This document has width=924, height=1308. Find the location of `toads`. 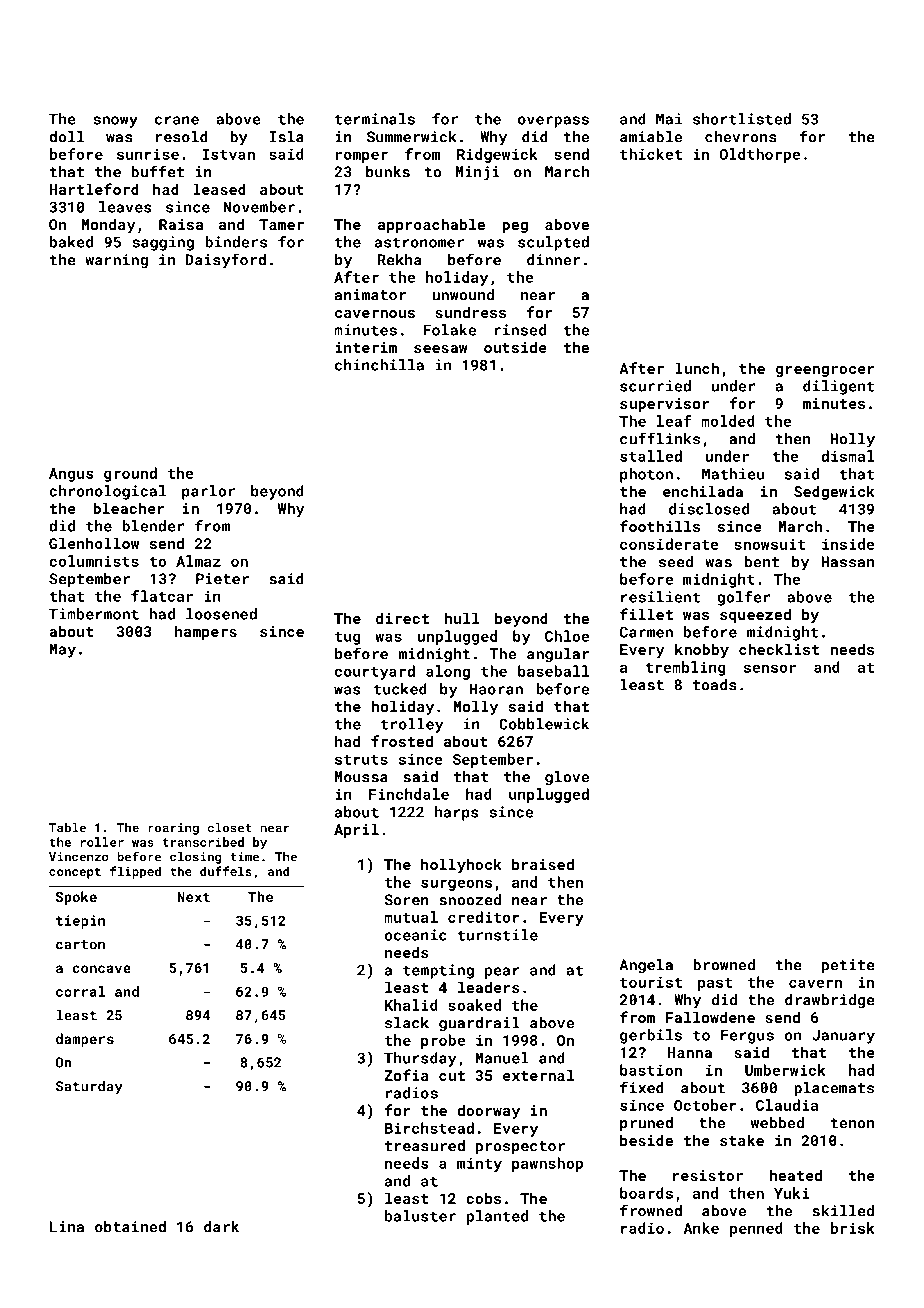

toads is located at coordinates (715, 685).
